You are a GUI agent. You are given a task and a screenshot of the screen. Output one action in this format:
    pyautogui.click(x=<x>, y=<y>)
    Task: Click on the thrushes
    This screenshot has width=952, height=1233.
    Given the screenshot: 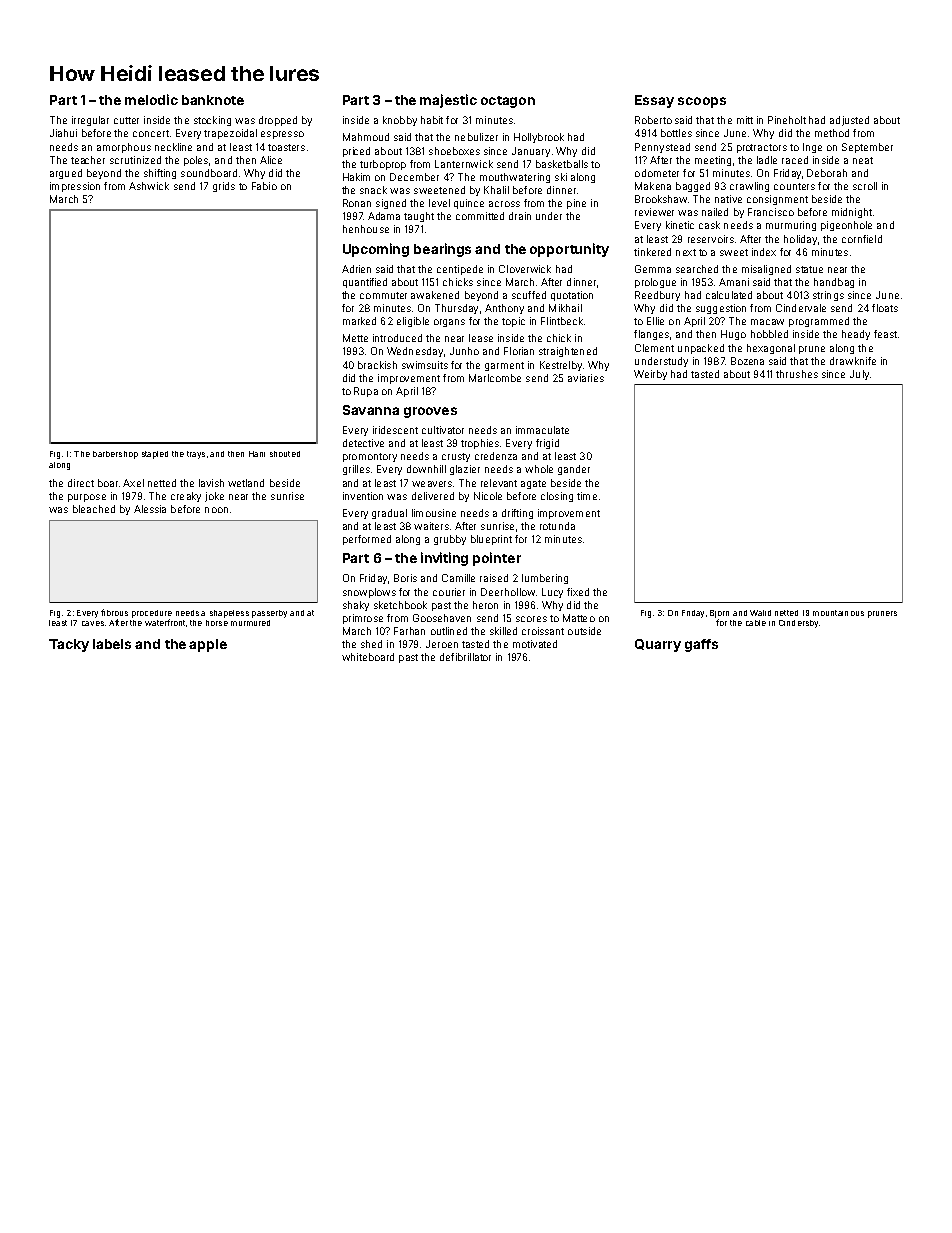 What is the action you would take?
    pyautogui.click(x=797, y=374)
